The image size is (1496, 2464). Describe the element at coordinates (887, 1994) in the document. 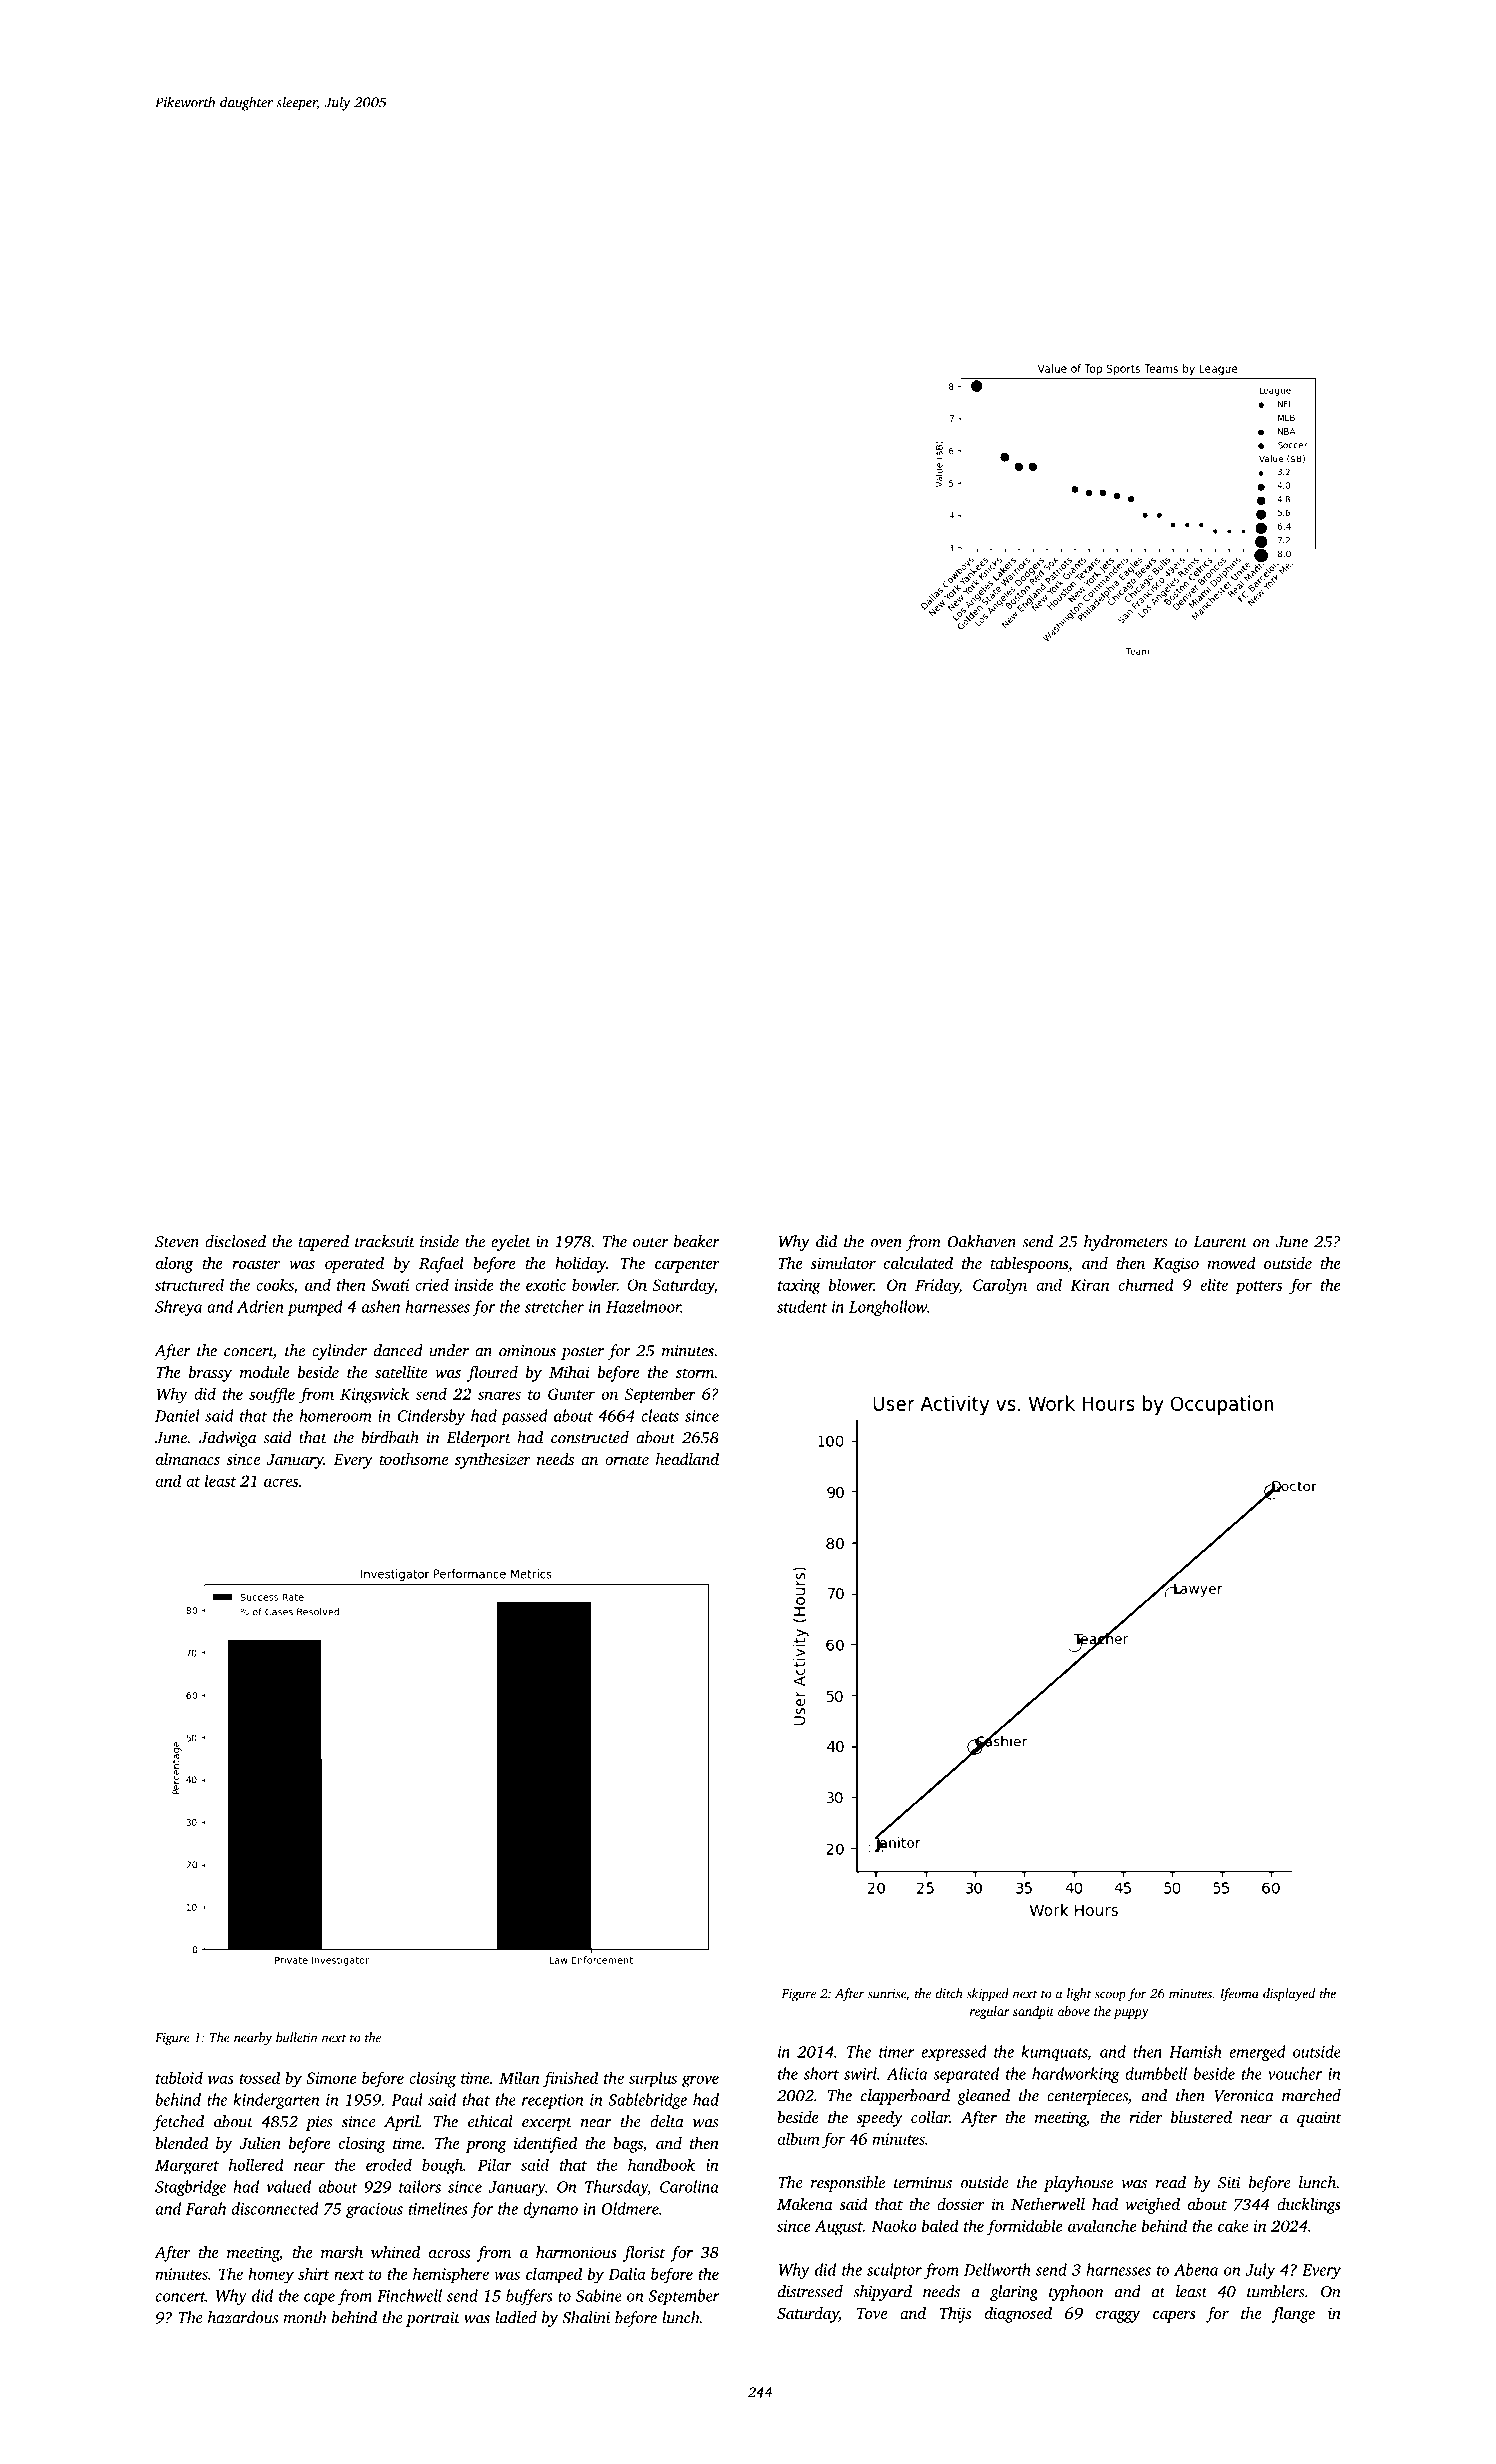

I see `sunrise` at that location.
